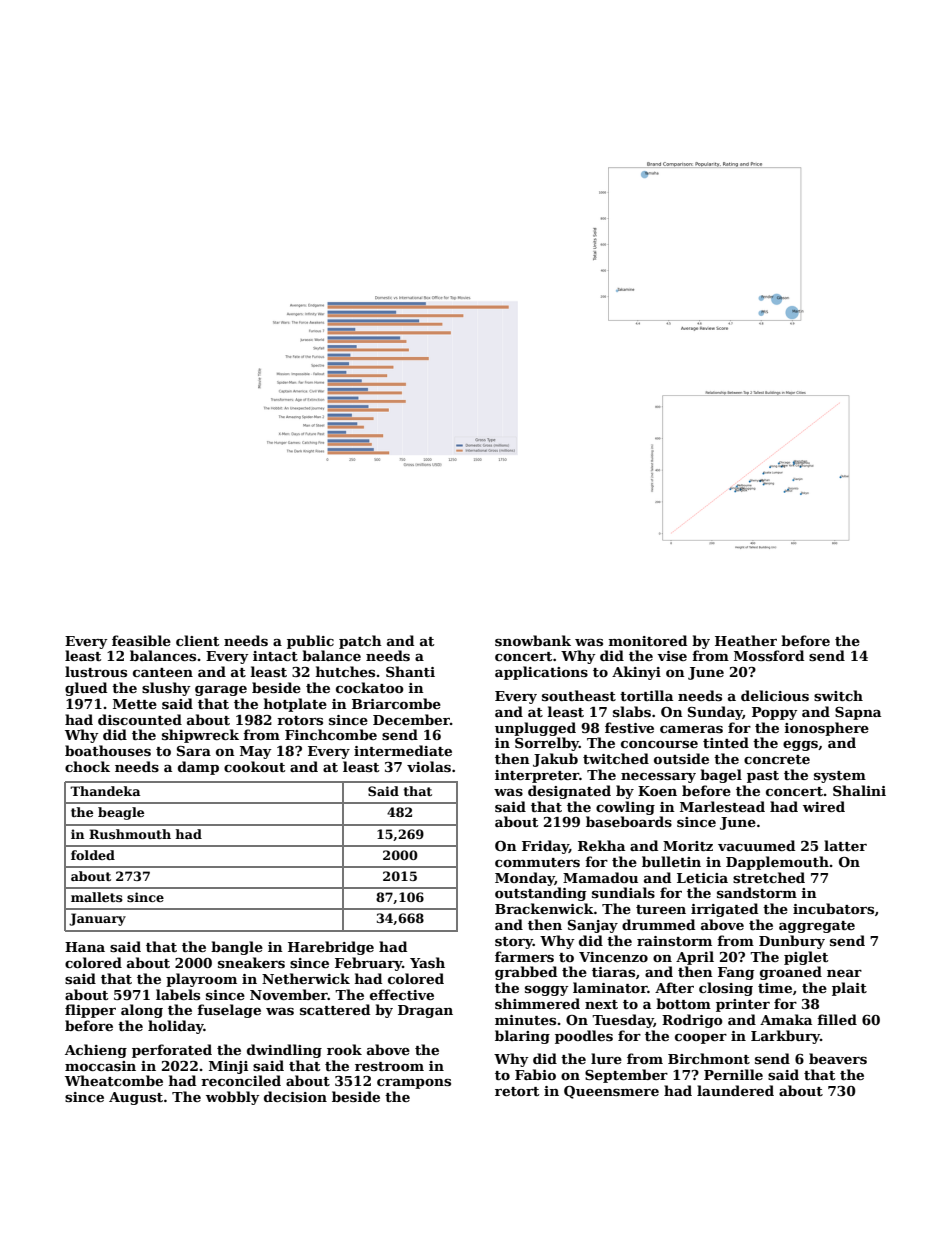 This document has width=952, height=1233. Describe the element at coordinates (792, 942) in the document. I see `Dunbury` at that location.
